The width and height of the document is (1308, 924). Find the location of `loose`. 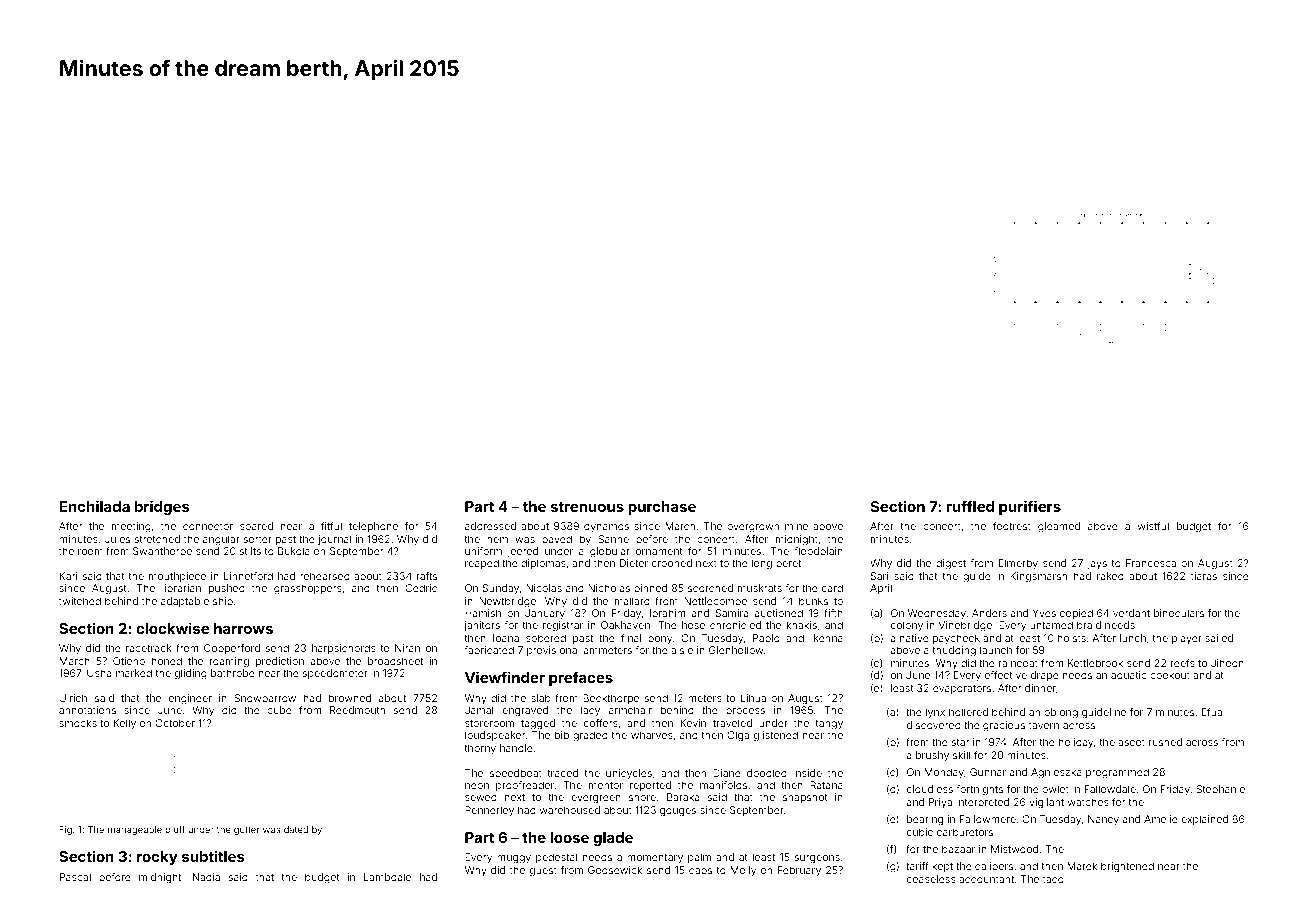

loose is located at coordinates (569, 837).
